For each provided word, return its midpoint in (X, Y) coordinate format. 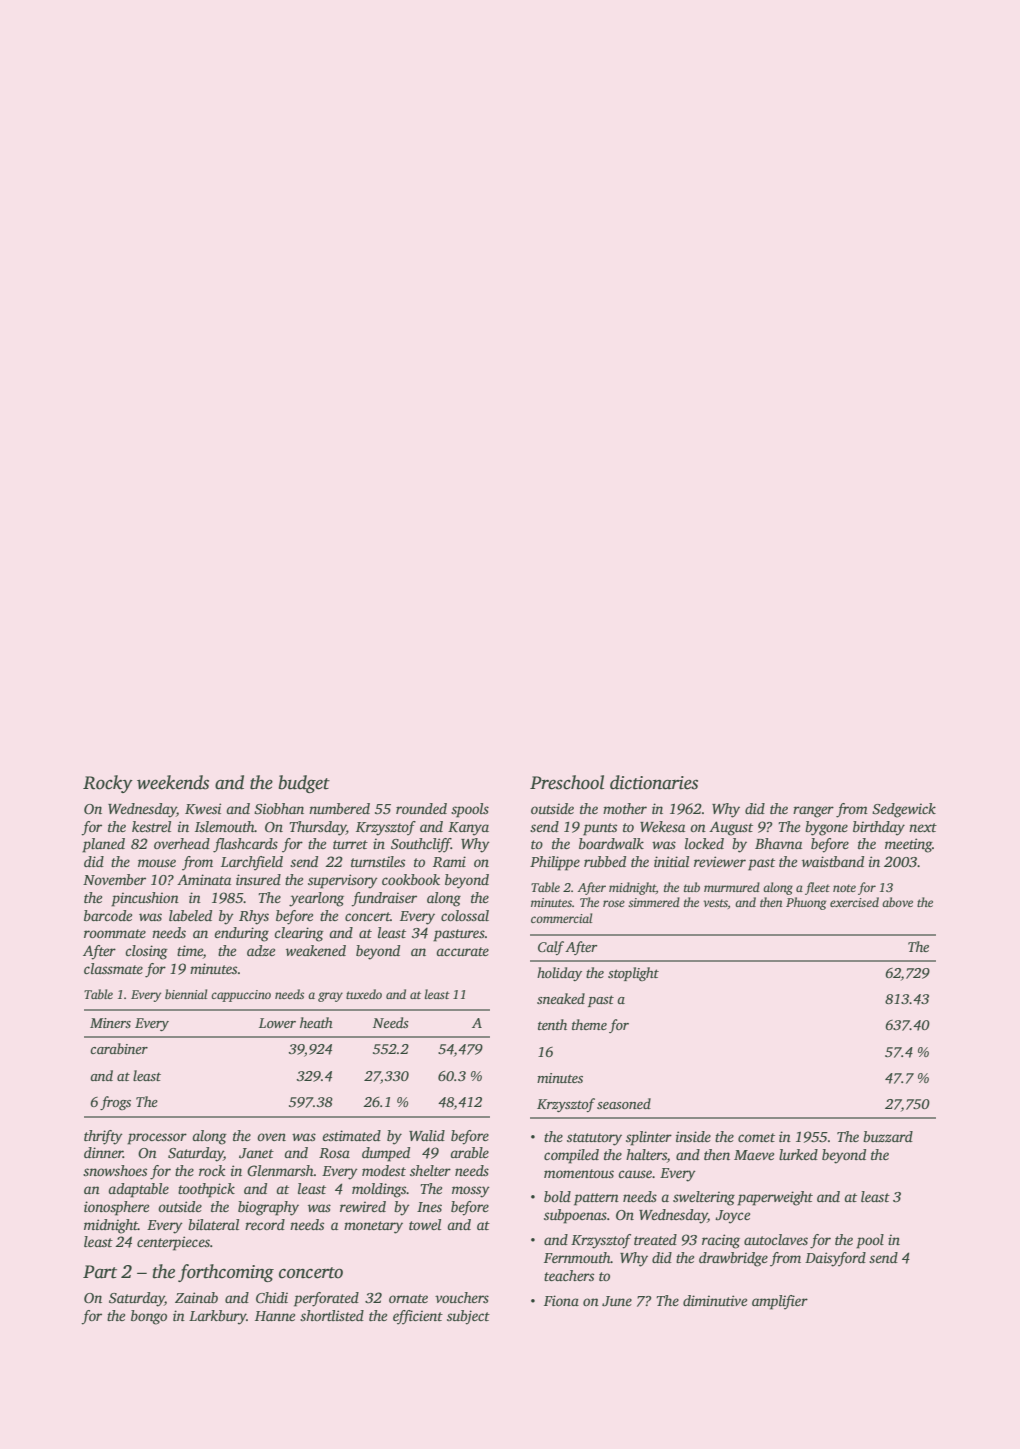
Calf (551, 948)
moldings (379, 1190)
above (897, 902)
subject (468, 1317)
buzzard (888, 1136)
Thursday (317, 828)
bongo (149, 1317)
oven (271, 1137)
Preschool (567, 782)
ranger (813, 812)
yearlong (316, 899)
